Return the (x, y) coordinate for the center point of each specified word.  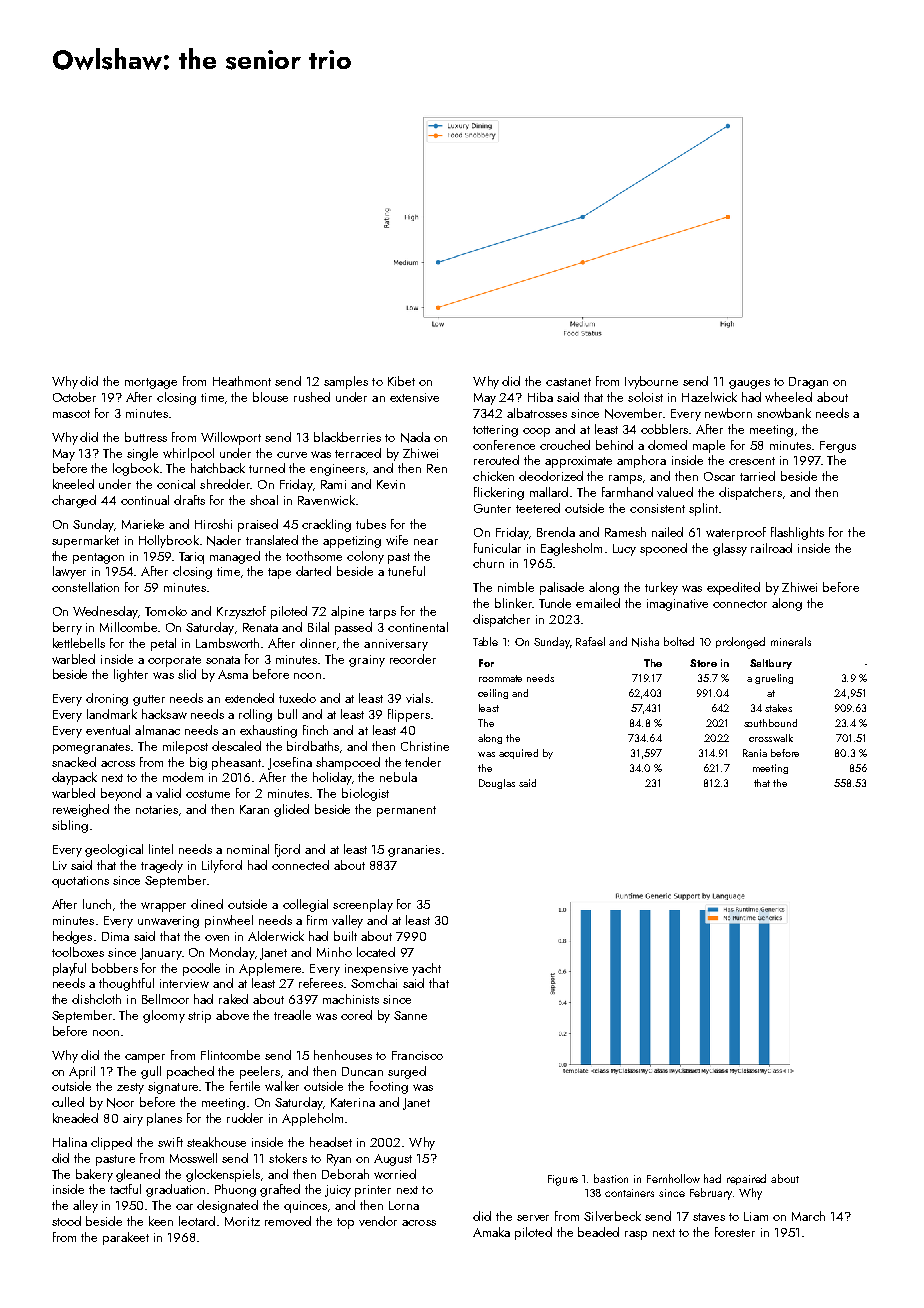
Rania (755, 753)
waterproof (736, 533)
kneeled (73, 484)
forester (735, 1232)
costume (208, 794)
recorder (413, 659)
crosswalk (771, 738)
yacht (426, 969)
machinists (351, 999)
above (232, 1015)
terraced (358, 453)
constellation (85, 587)
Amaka (491, 1232)
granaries (414, 851)
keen (161, 1221)
